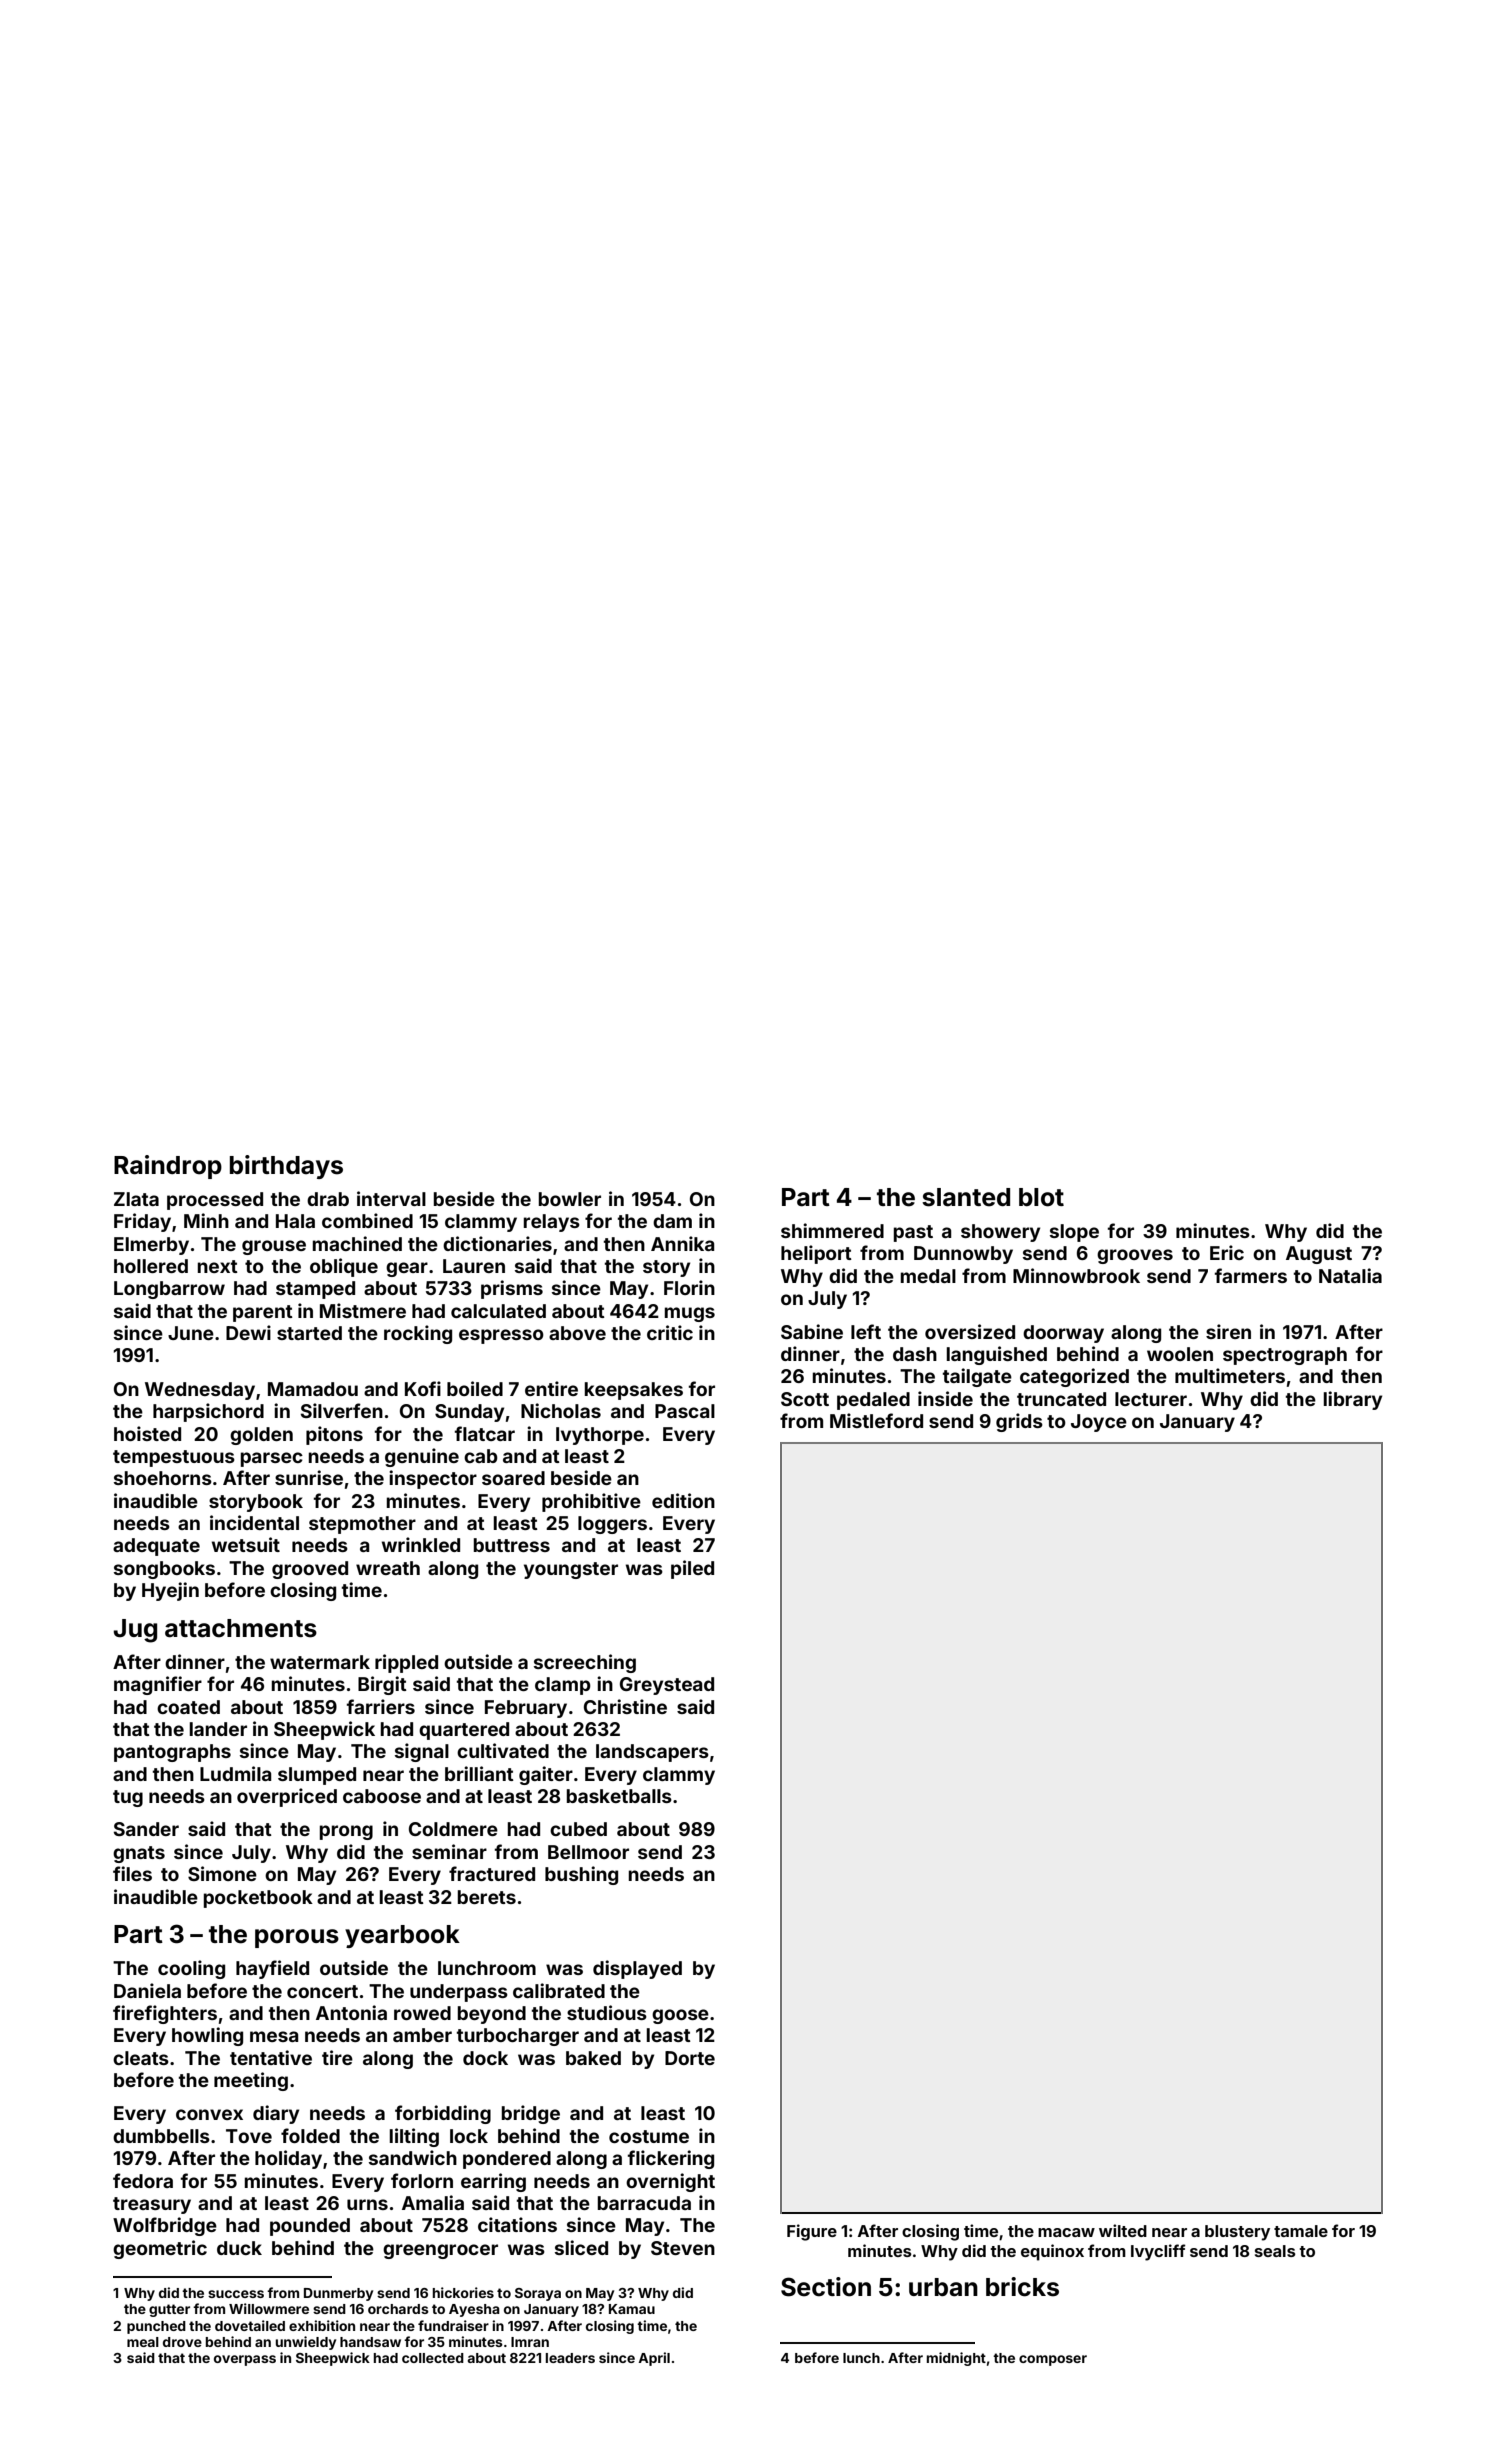 The width and height of the screenshot is (1496, 2464). What do you see at coordinates (1301, 2231) in the screenshot?
I see `tamale` at bounding box center [1301, 2231].
